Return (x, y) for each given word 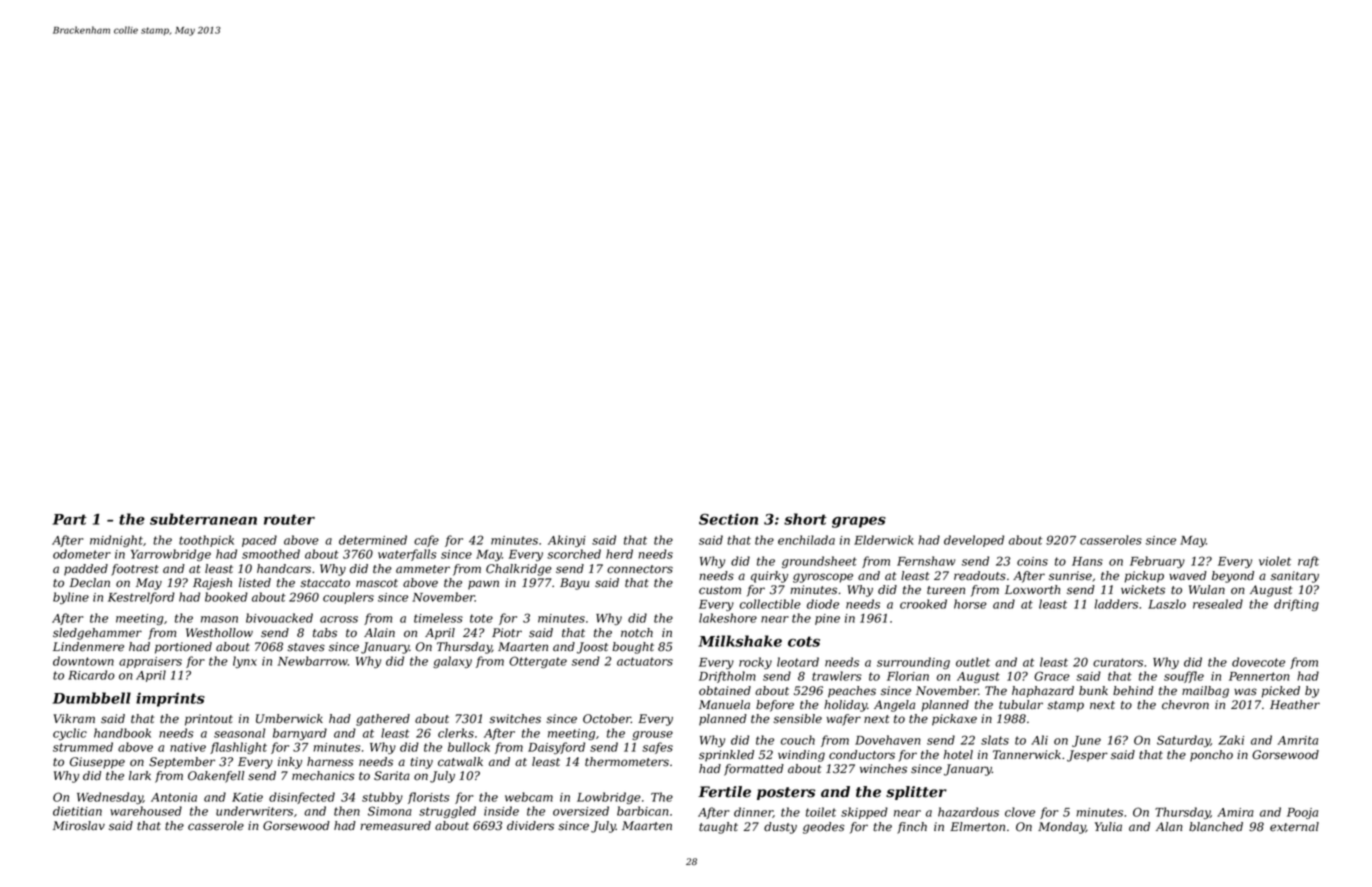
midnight (116, 541)
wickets (1143, 590)
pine (827, 619)
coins (1032, 561)
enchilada (806, 540)
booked (226, 597)
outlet (973, 662)
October (607, 719)
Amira (1235, 812)
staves (306, 647)
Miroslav (79, 826)
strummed (83, 747)
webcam (529, 797)
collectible (770, 604)
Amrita (1298, 740)
